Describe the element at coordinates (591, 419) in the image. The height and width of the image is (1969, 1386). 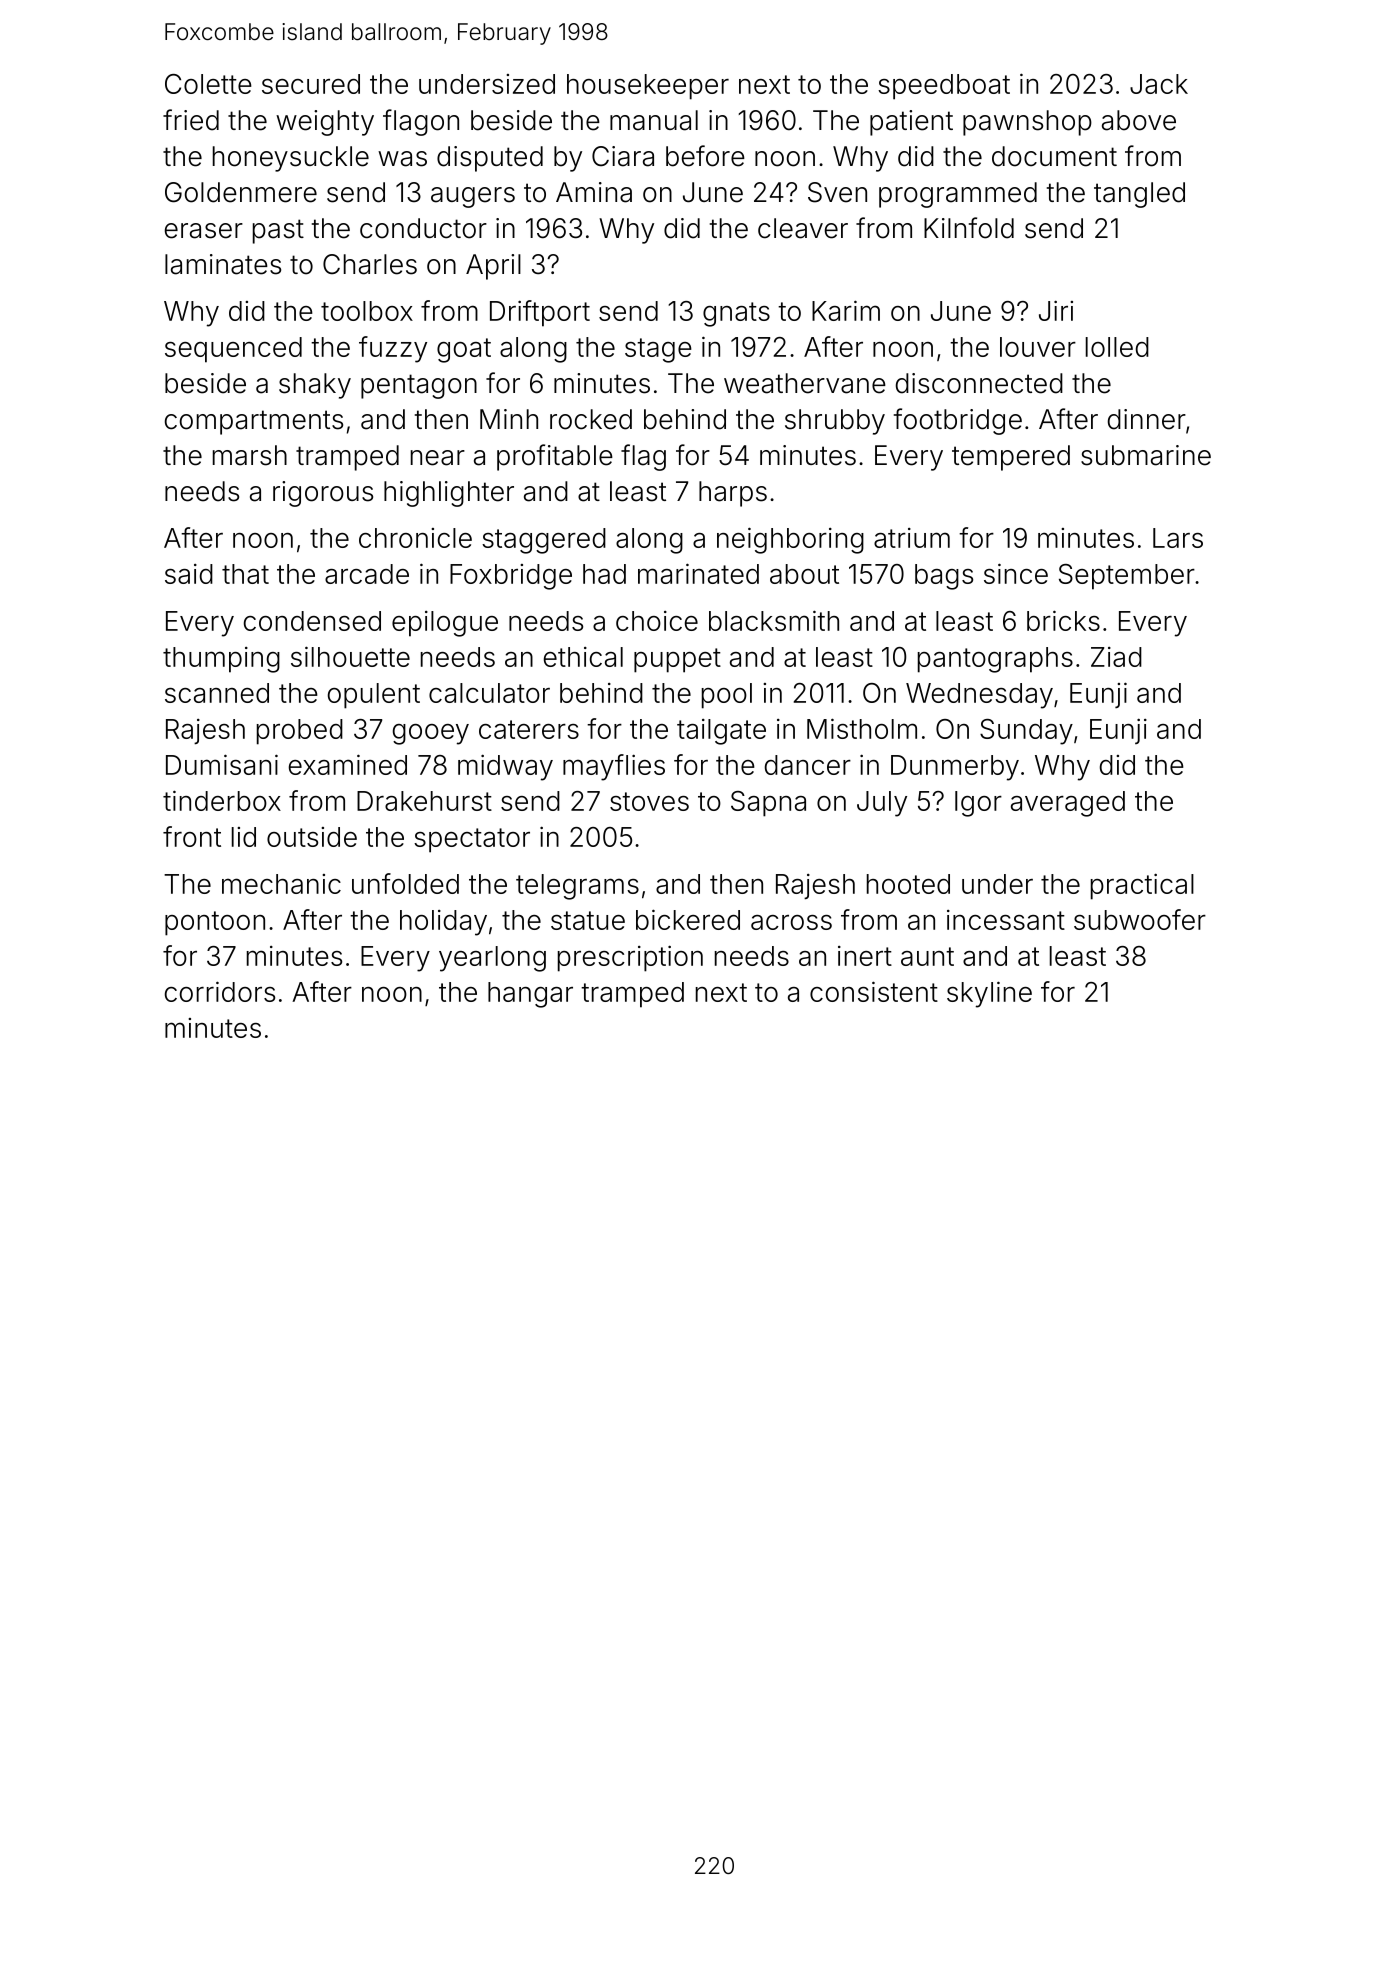
I see `rocked` at that location.
